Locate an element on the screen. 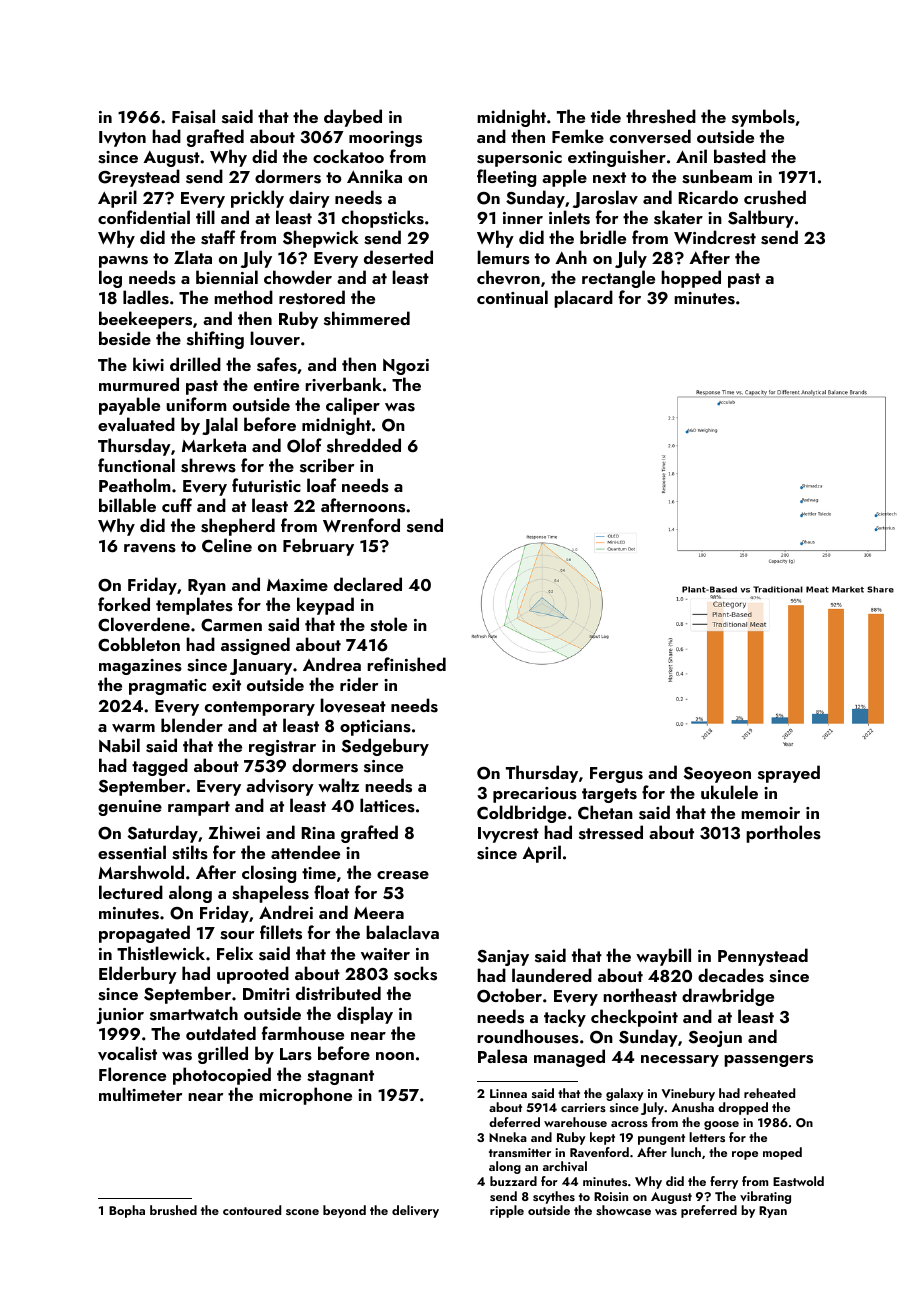  murmured is located at coordinates (139, 384).
